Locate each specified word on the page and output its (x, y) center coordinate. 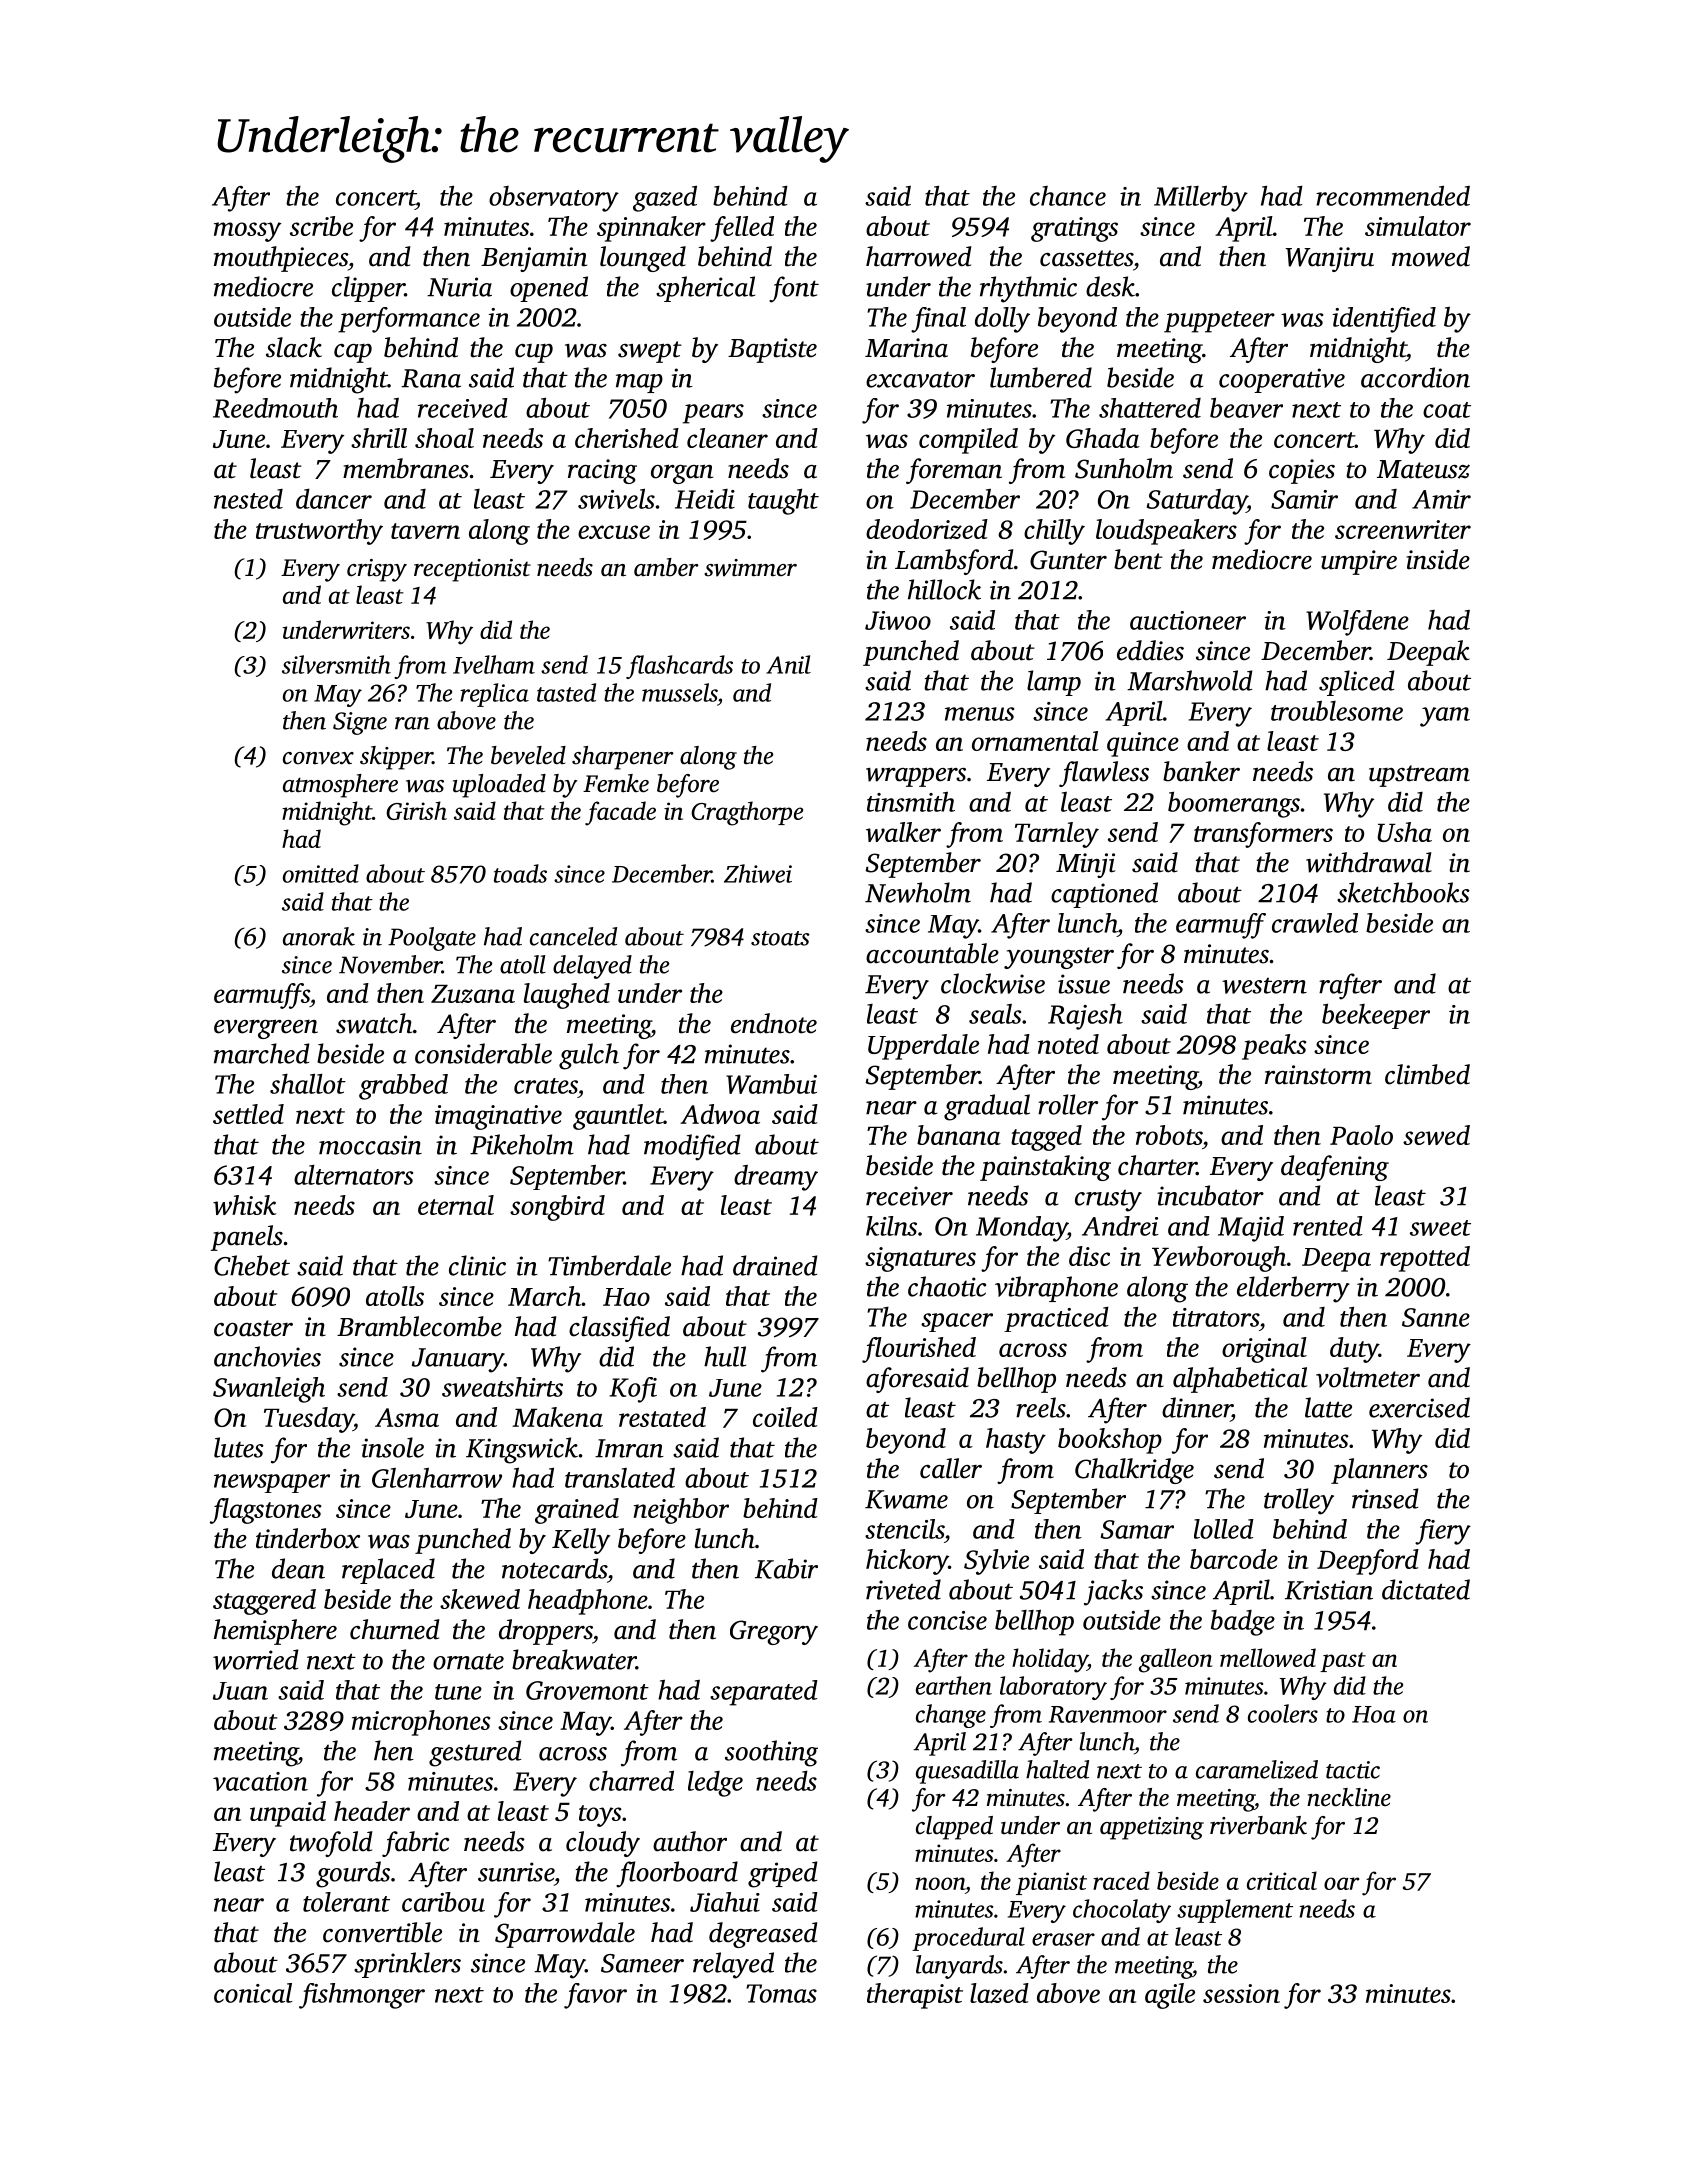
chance (1068, 196)
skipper (396, 758)
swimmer (750, 568)
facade (620, 813)
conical (253, 1993)
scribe (321, 226)
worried (255, 1659)
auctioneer (1188, 620)
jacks (1113, 1592)
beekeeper (1376, 1016)
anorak (319, 936)
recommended (1393, 196)
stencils (904, 1529)
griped (782, 1874)
